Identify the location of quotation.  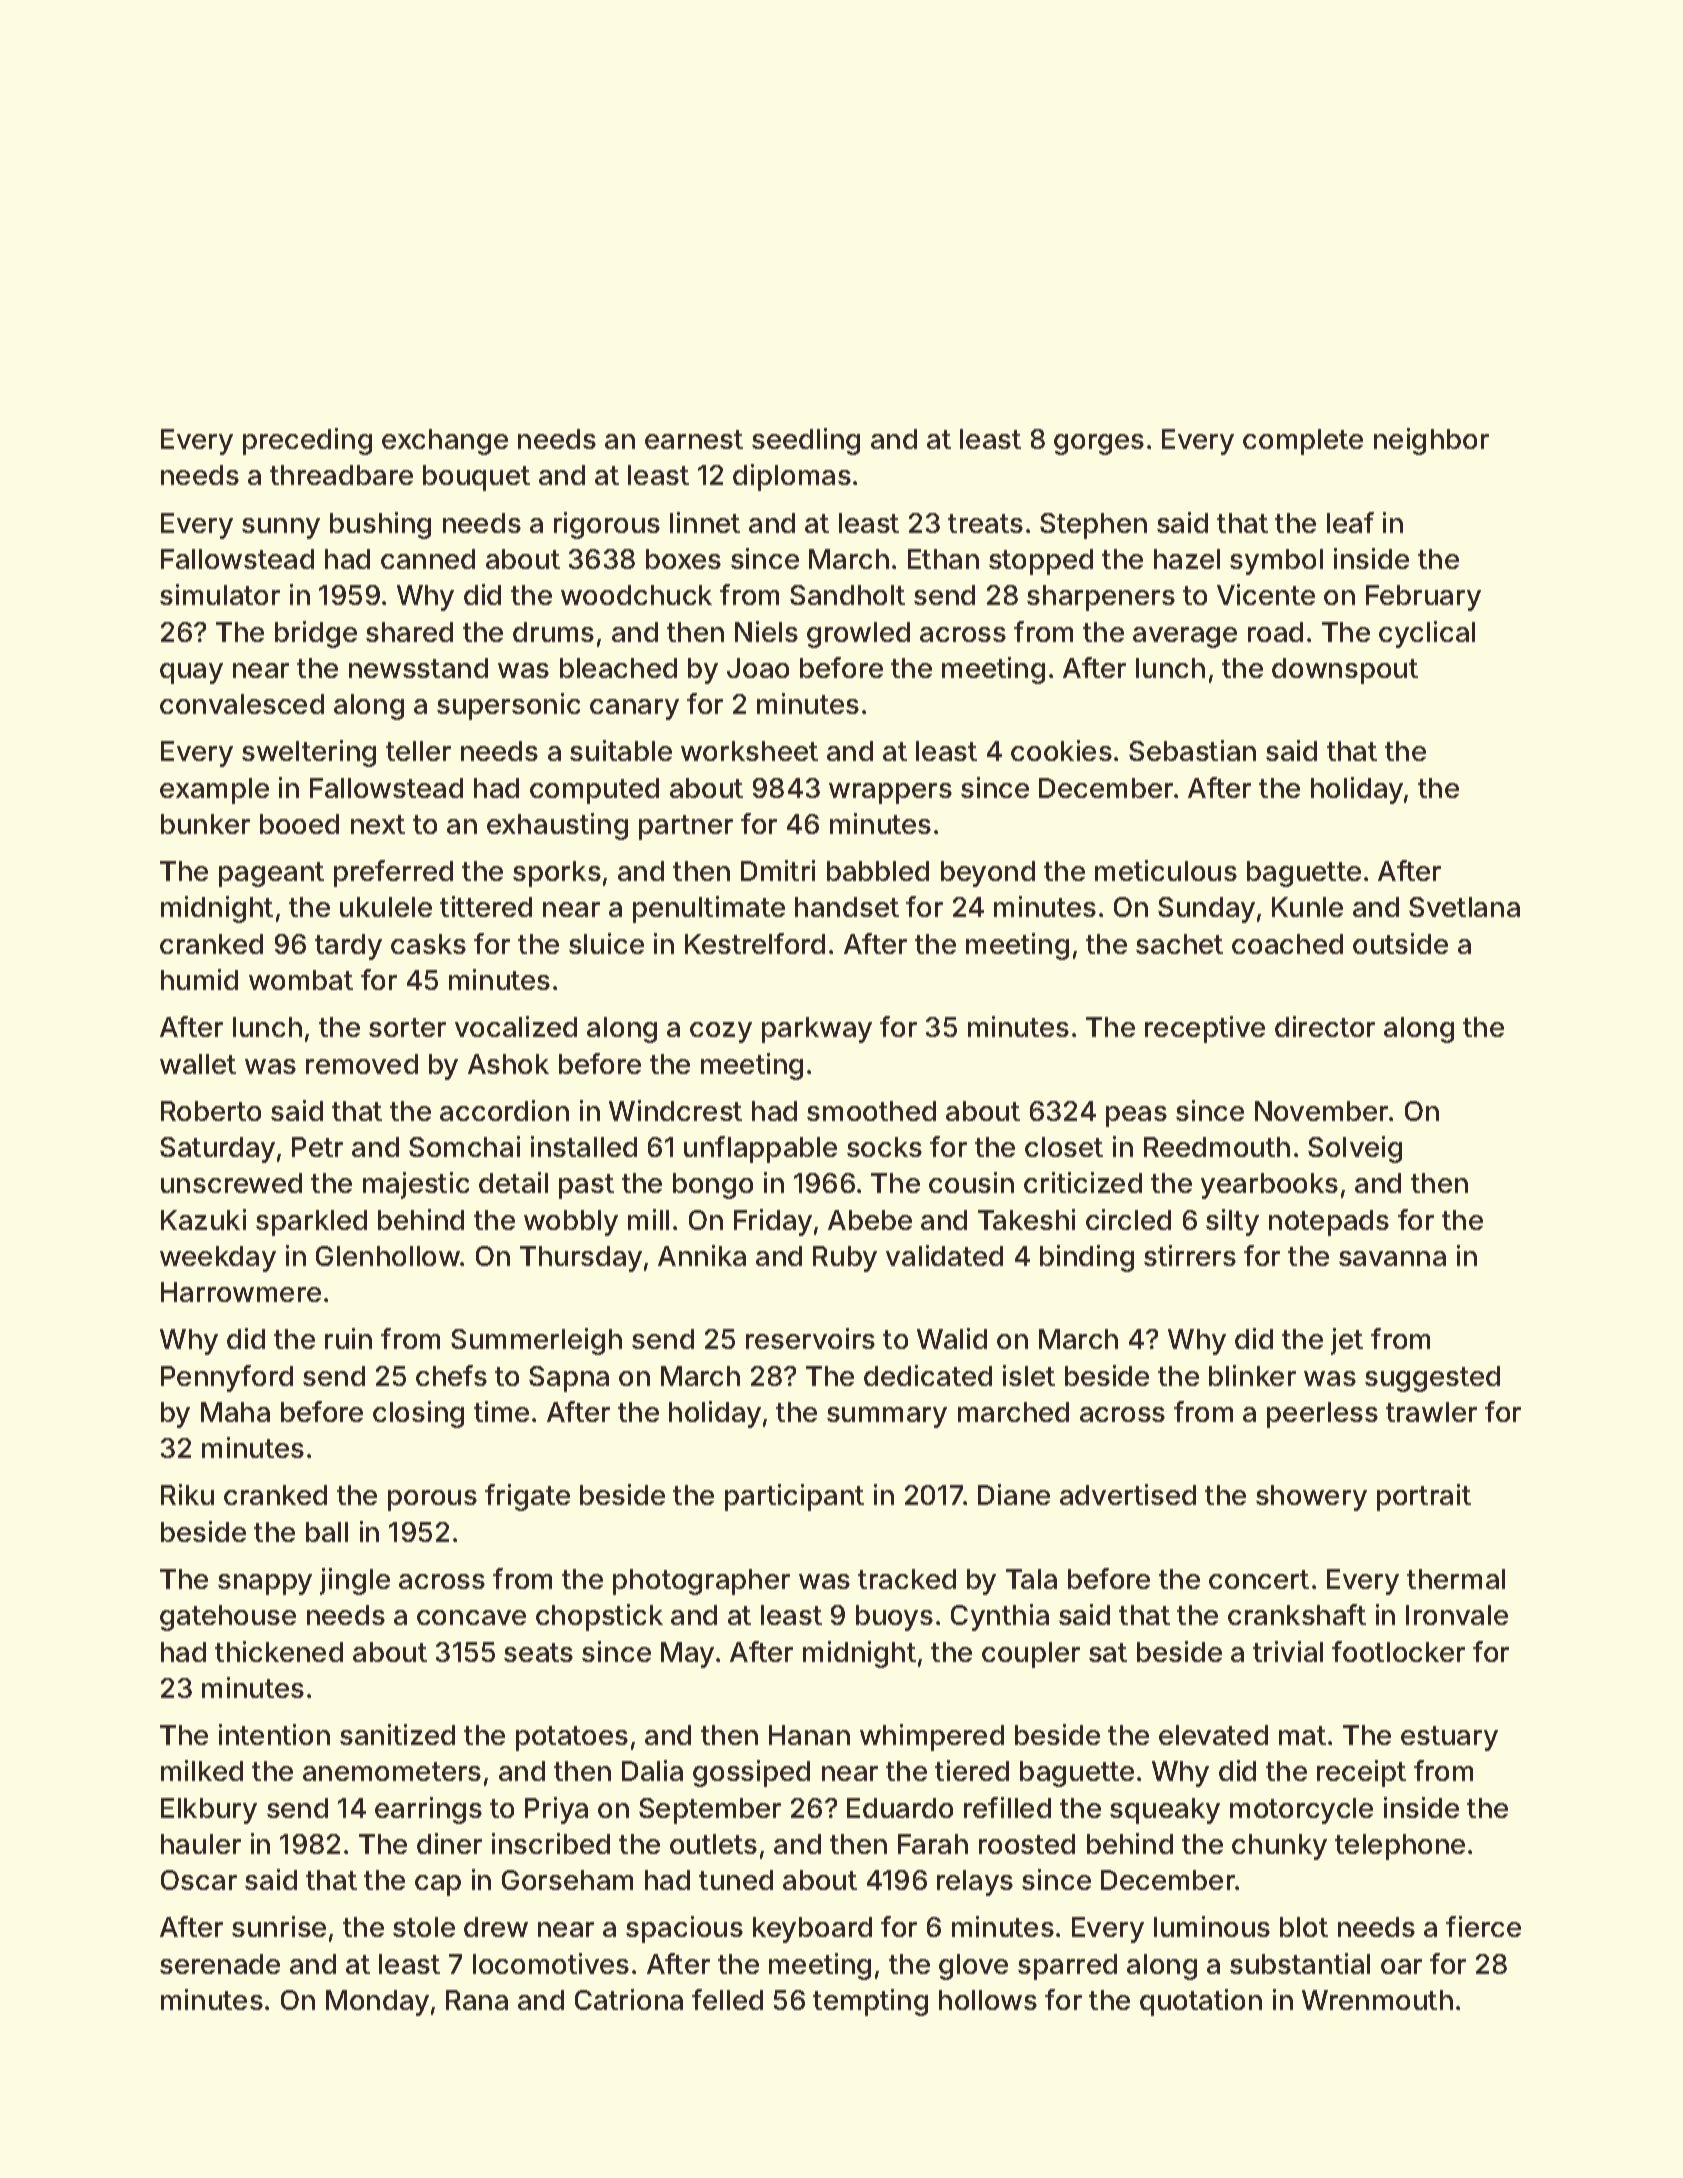
(1201, 2002).
